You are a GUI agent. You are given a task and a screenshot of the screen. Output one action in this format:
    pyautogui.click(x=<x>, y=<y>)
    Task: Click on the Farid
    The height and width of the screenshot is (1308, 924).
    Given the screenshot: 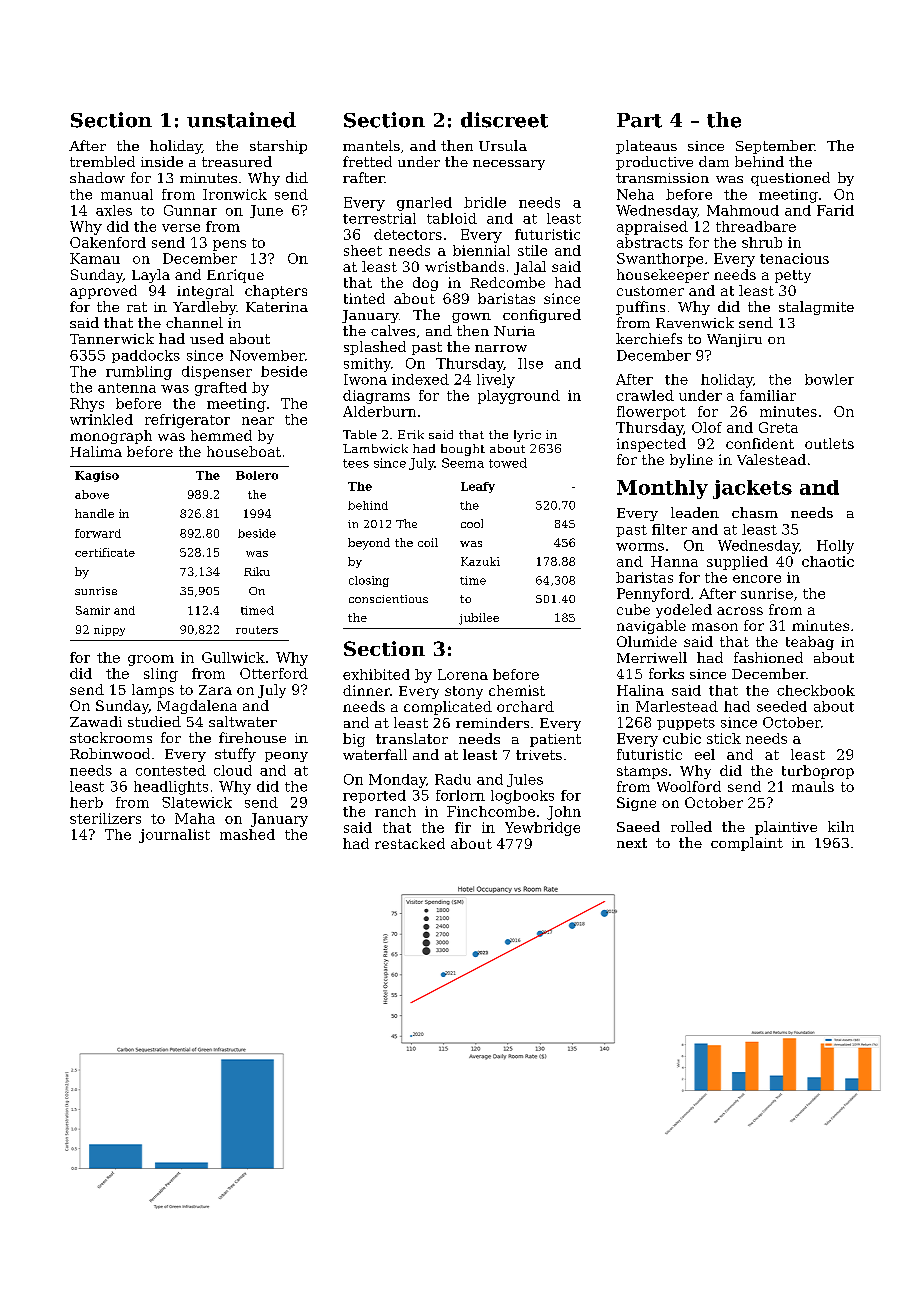 What is the action you would take?
    pyautogui.click(x=835, y=210)
